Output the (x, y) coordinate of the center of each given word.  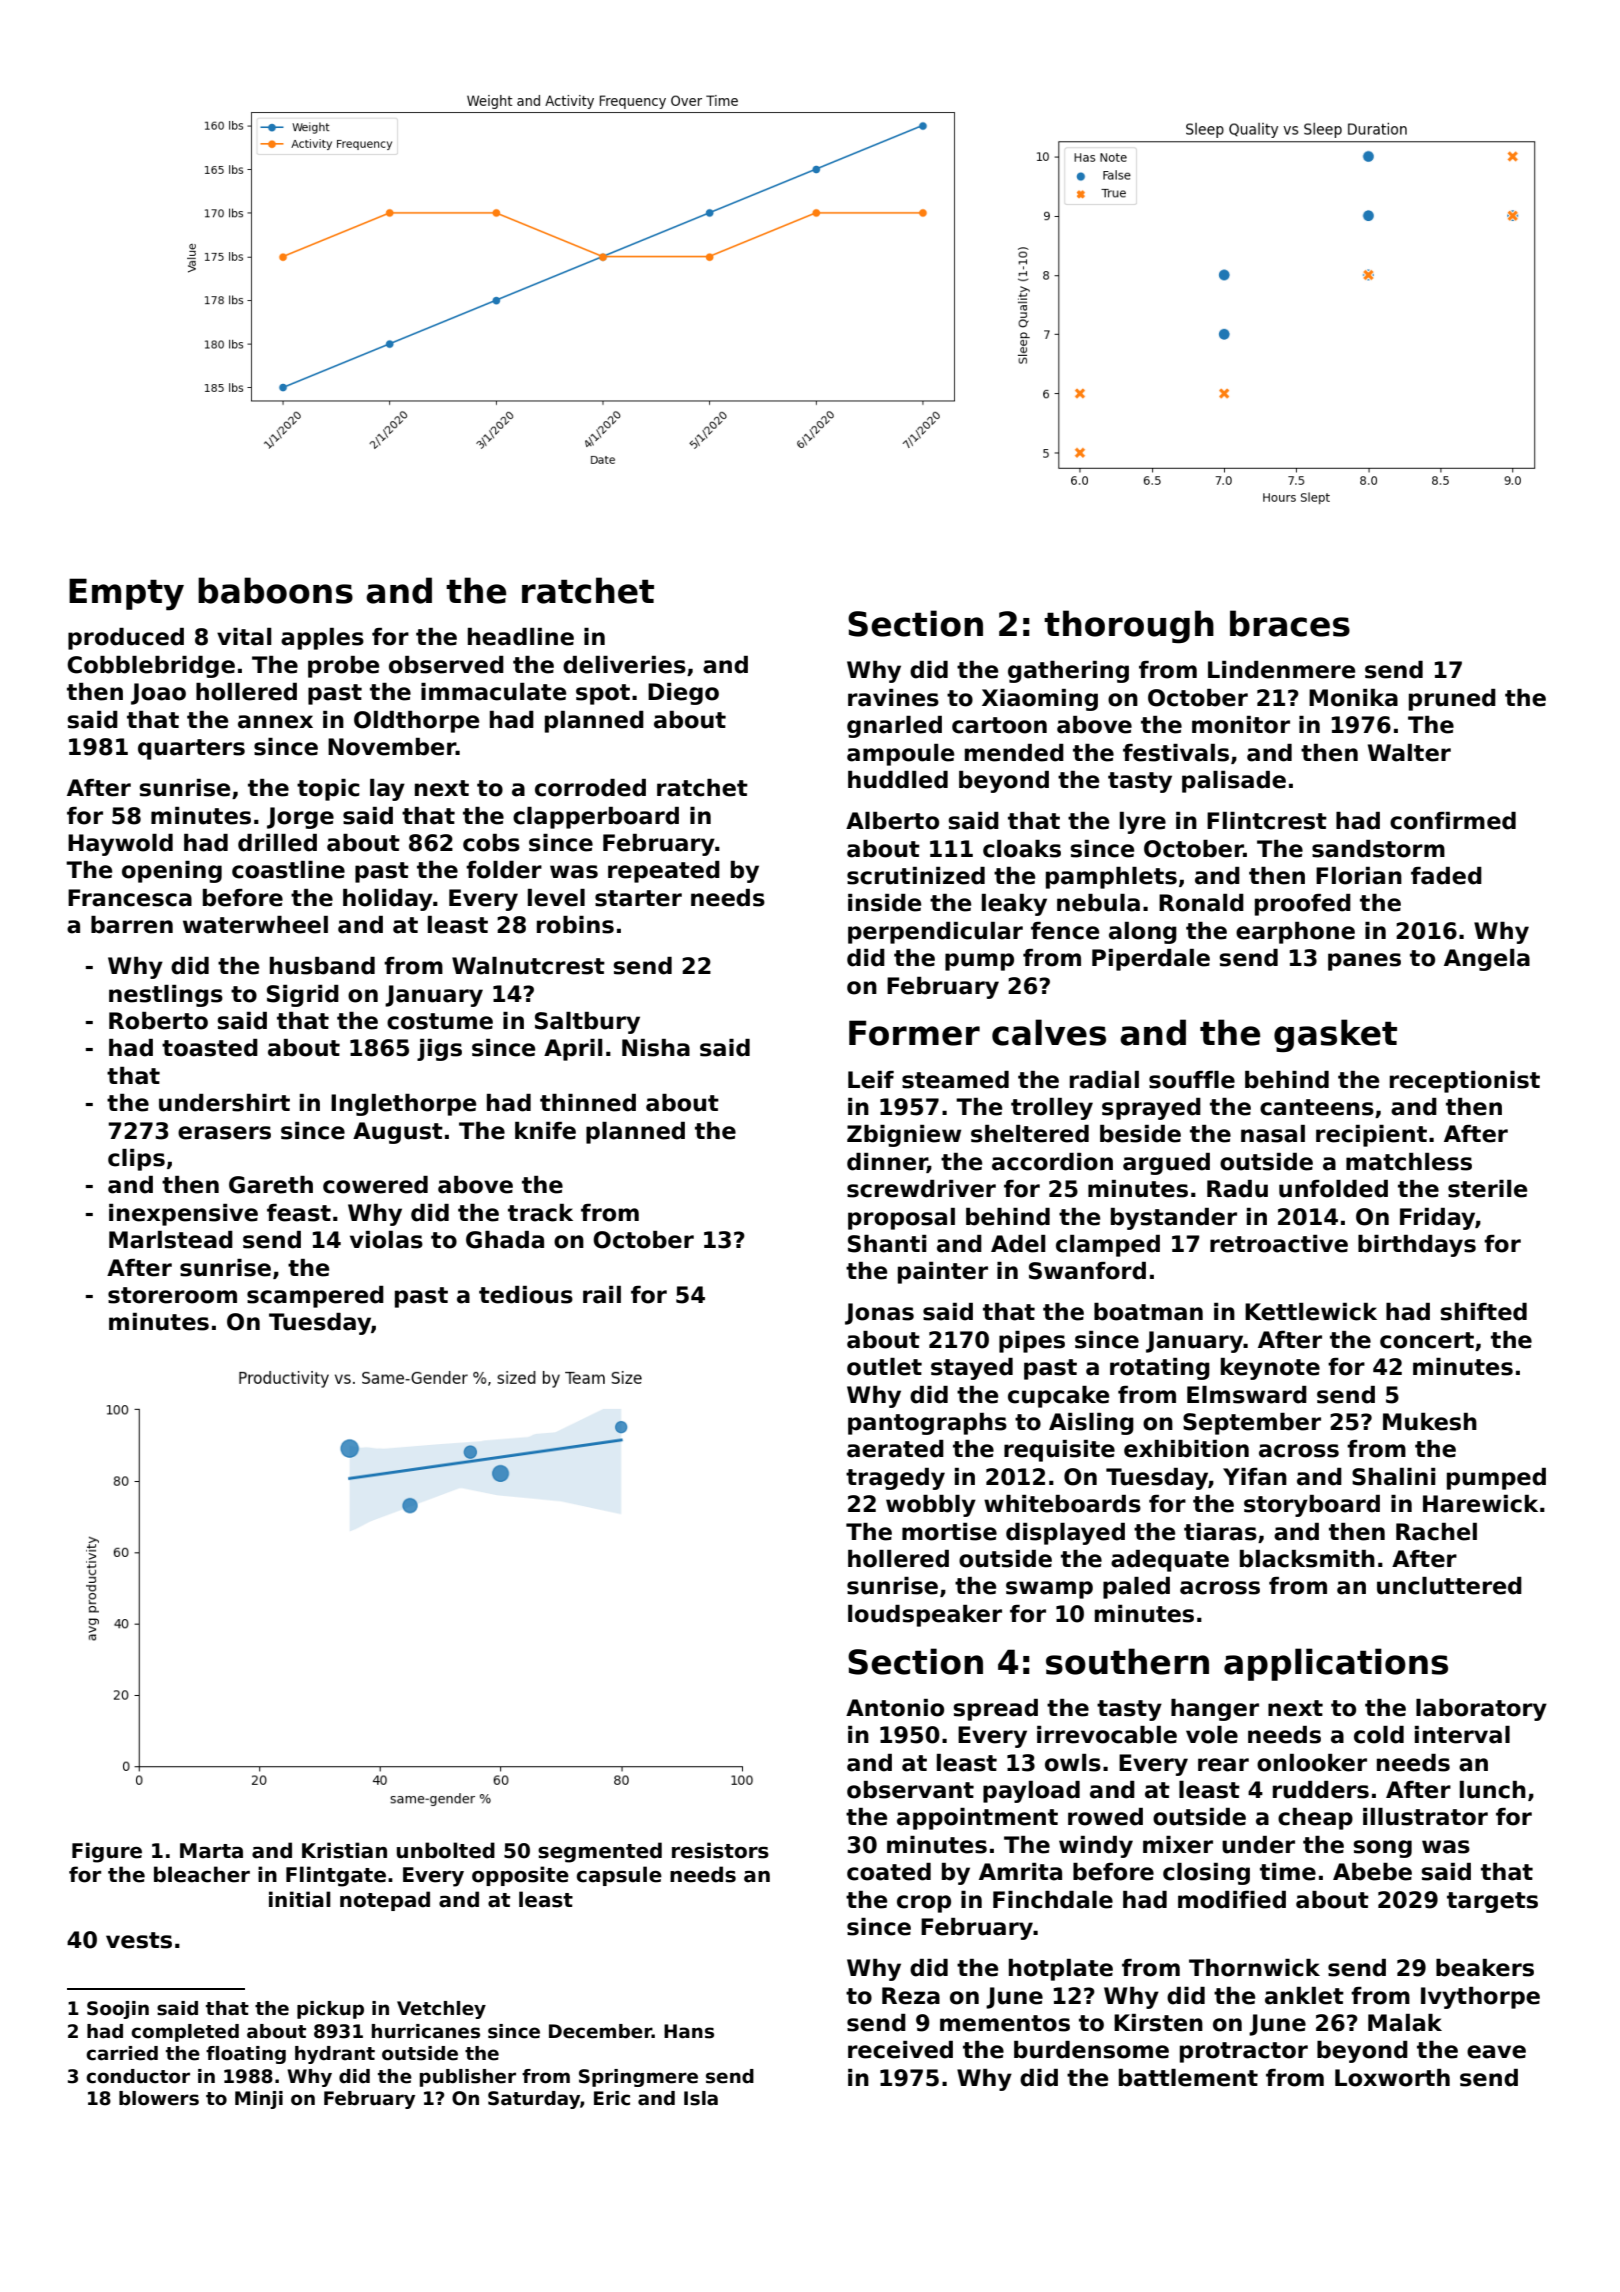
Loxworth (1392, 2078)
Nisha (656, 1048)
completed (185, 2033)
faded (1446, 876)
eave (1496, 2052)
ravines (893, 698)
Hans (689, 2031)
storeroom (172, 1295)
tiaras (1220, 1532)
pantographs (927, 1424)
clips (136, 1160)
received (900, 2050)
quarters (191, 749)
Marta (211, 1851)
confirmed (1453, 821)
